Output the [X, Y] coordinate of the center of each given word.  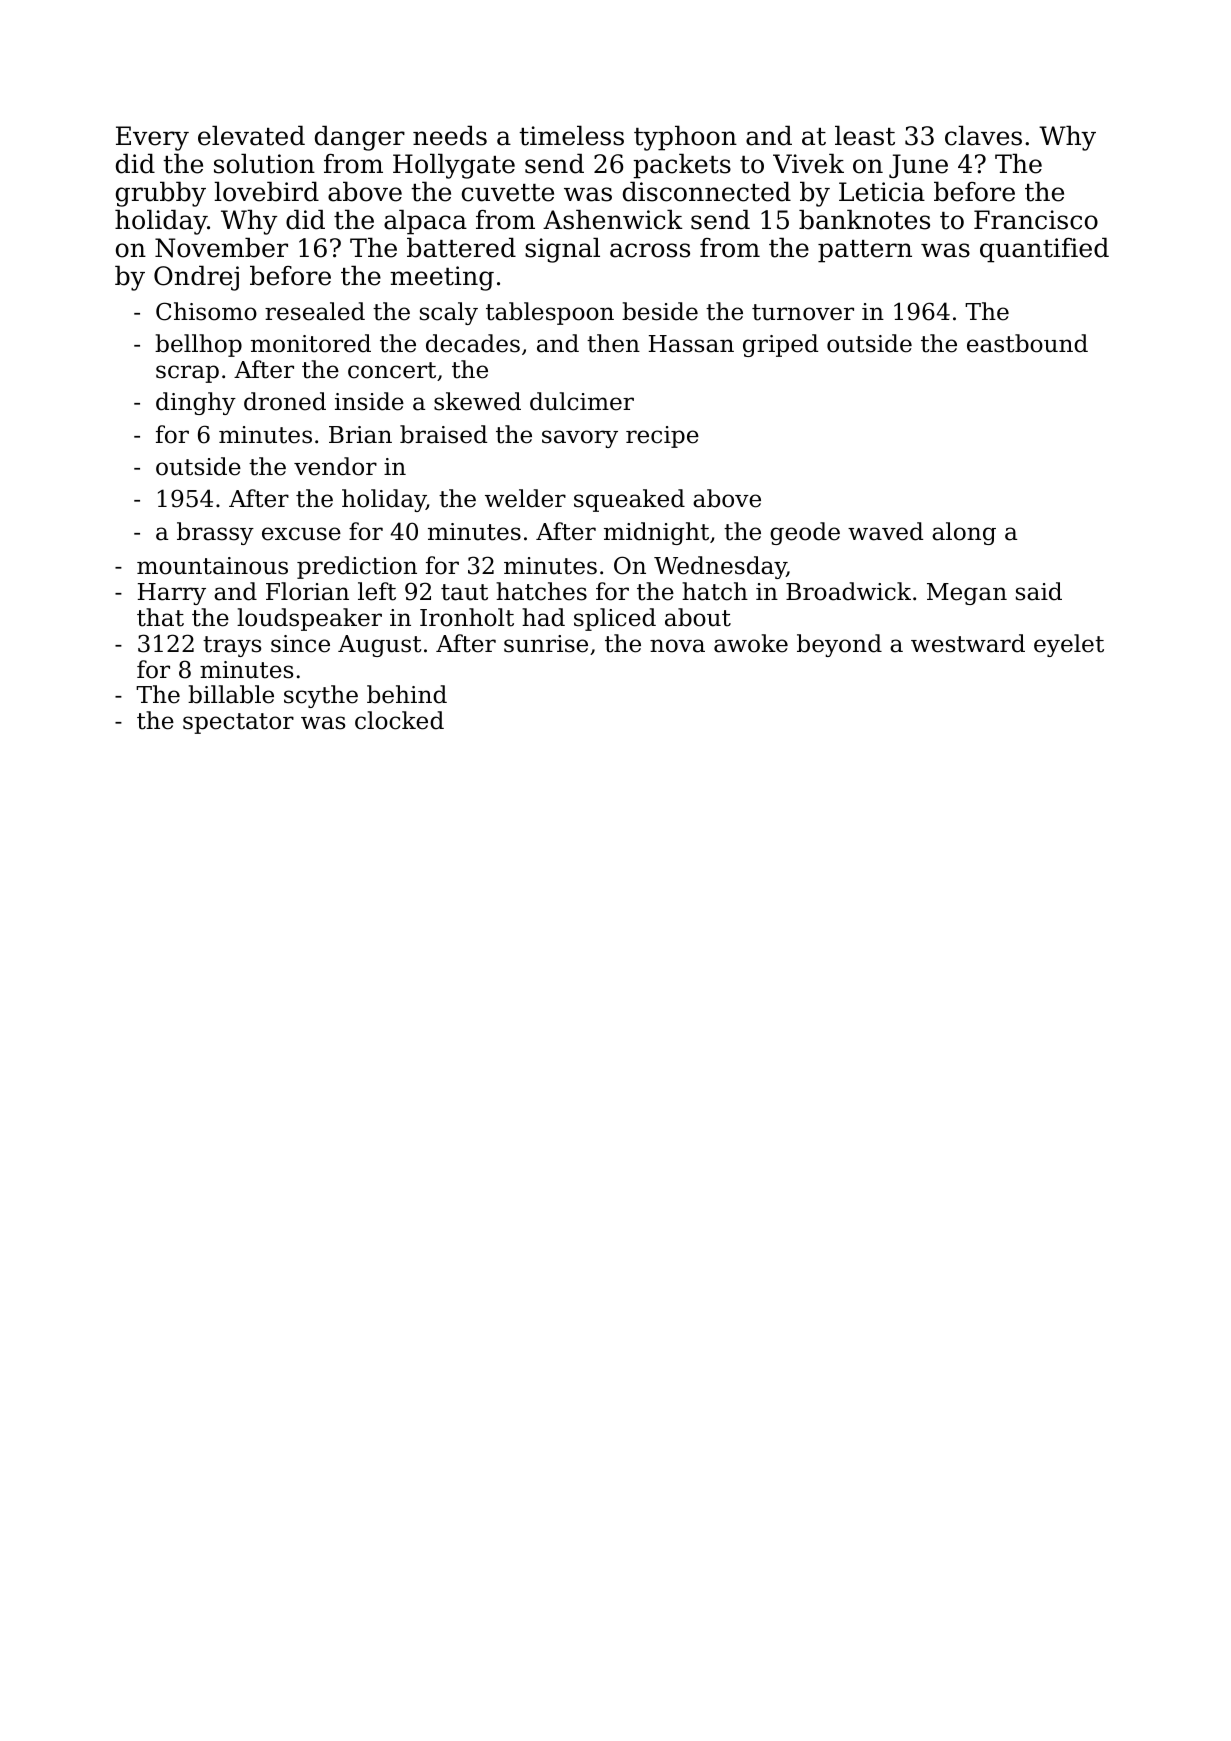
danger [360, 138]
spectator [238, 723]
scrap [187, 374]
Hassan [691, 344]
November [221, 247]
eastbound [1027, 343]
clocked [399, 720]
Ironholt [467, 617]
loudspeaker [309, 619]
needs [450, 135]
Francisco [1036, 220]
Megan [967, 594]
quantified [1044, 250]
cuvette [508, 193]
